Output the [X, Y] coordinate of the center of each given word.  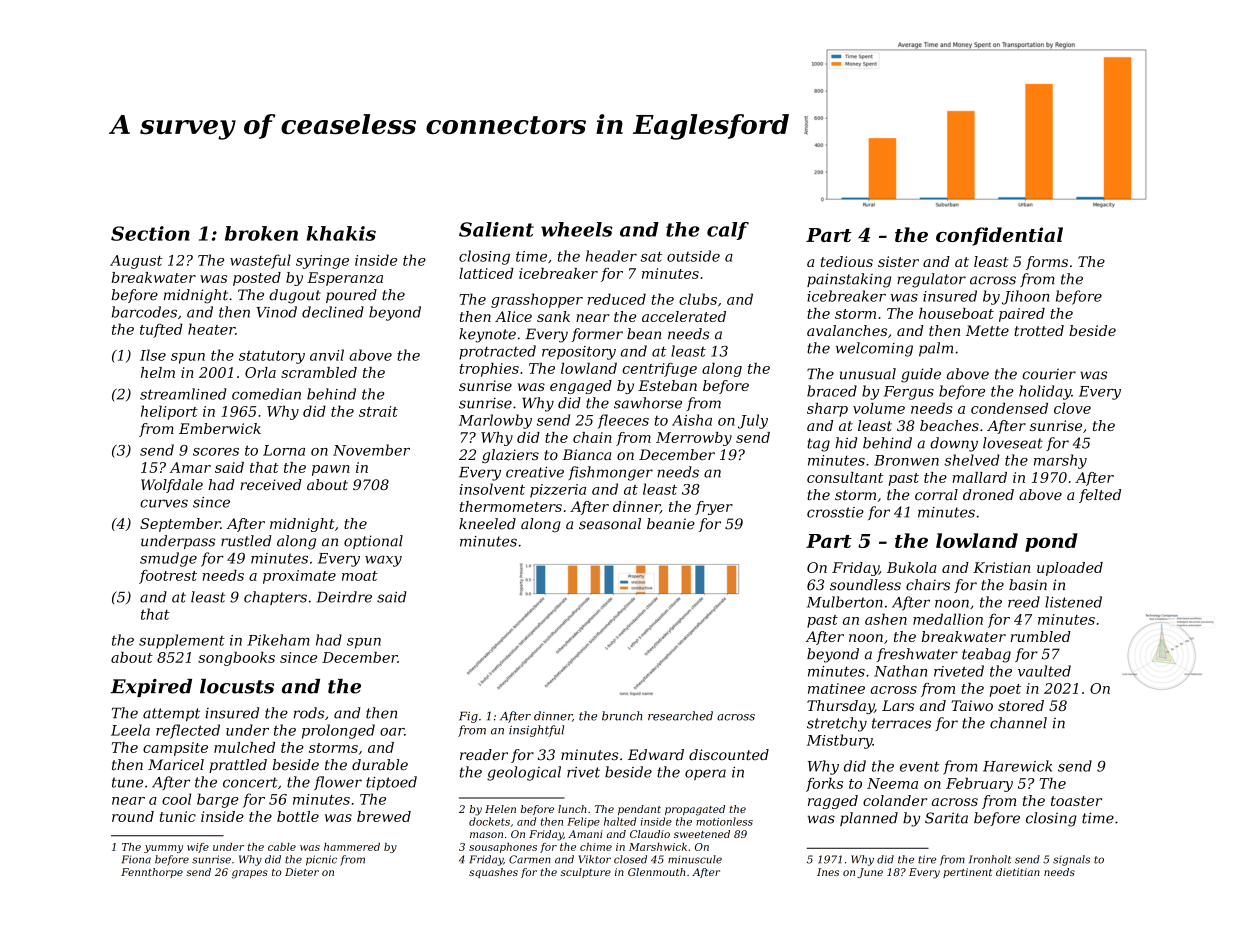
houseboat [956, 313]
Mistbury [840, 741]
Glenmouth [656, 872]
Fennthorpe [152, 873]
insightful [536, 731]
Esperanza [345, 279]
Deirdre [344, 597]
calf [728, 231]
